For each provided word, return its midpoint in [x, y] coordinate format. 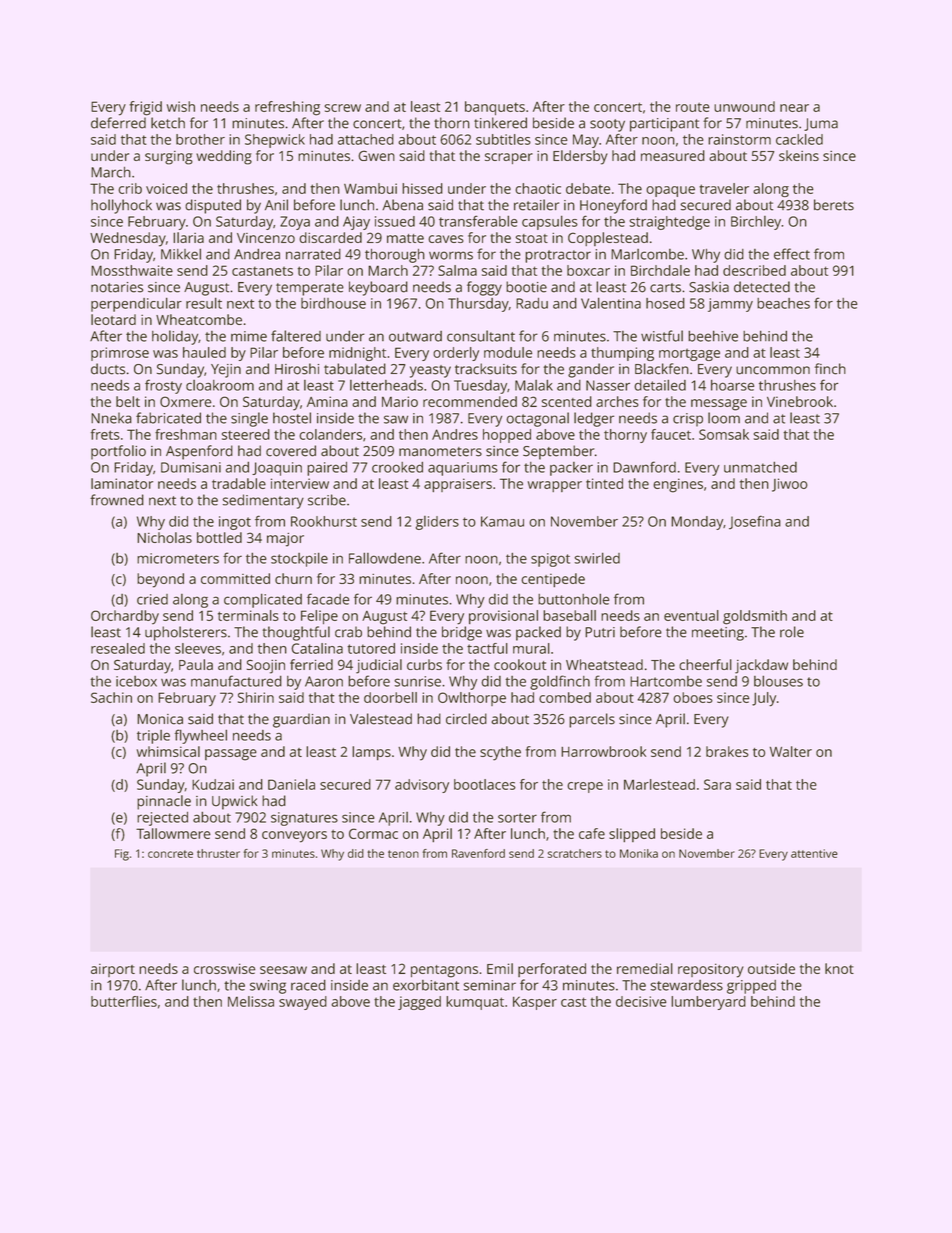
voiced [166, 188]
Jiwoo [790, 485]
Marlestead [659, 784]
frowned [117, 500]
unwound [744, 106]
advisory [422, 786]
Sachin [111, 697]
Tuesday [480, 387]
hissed [422, 188]
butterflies [124, 1001]
